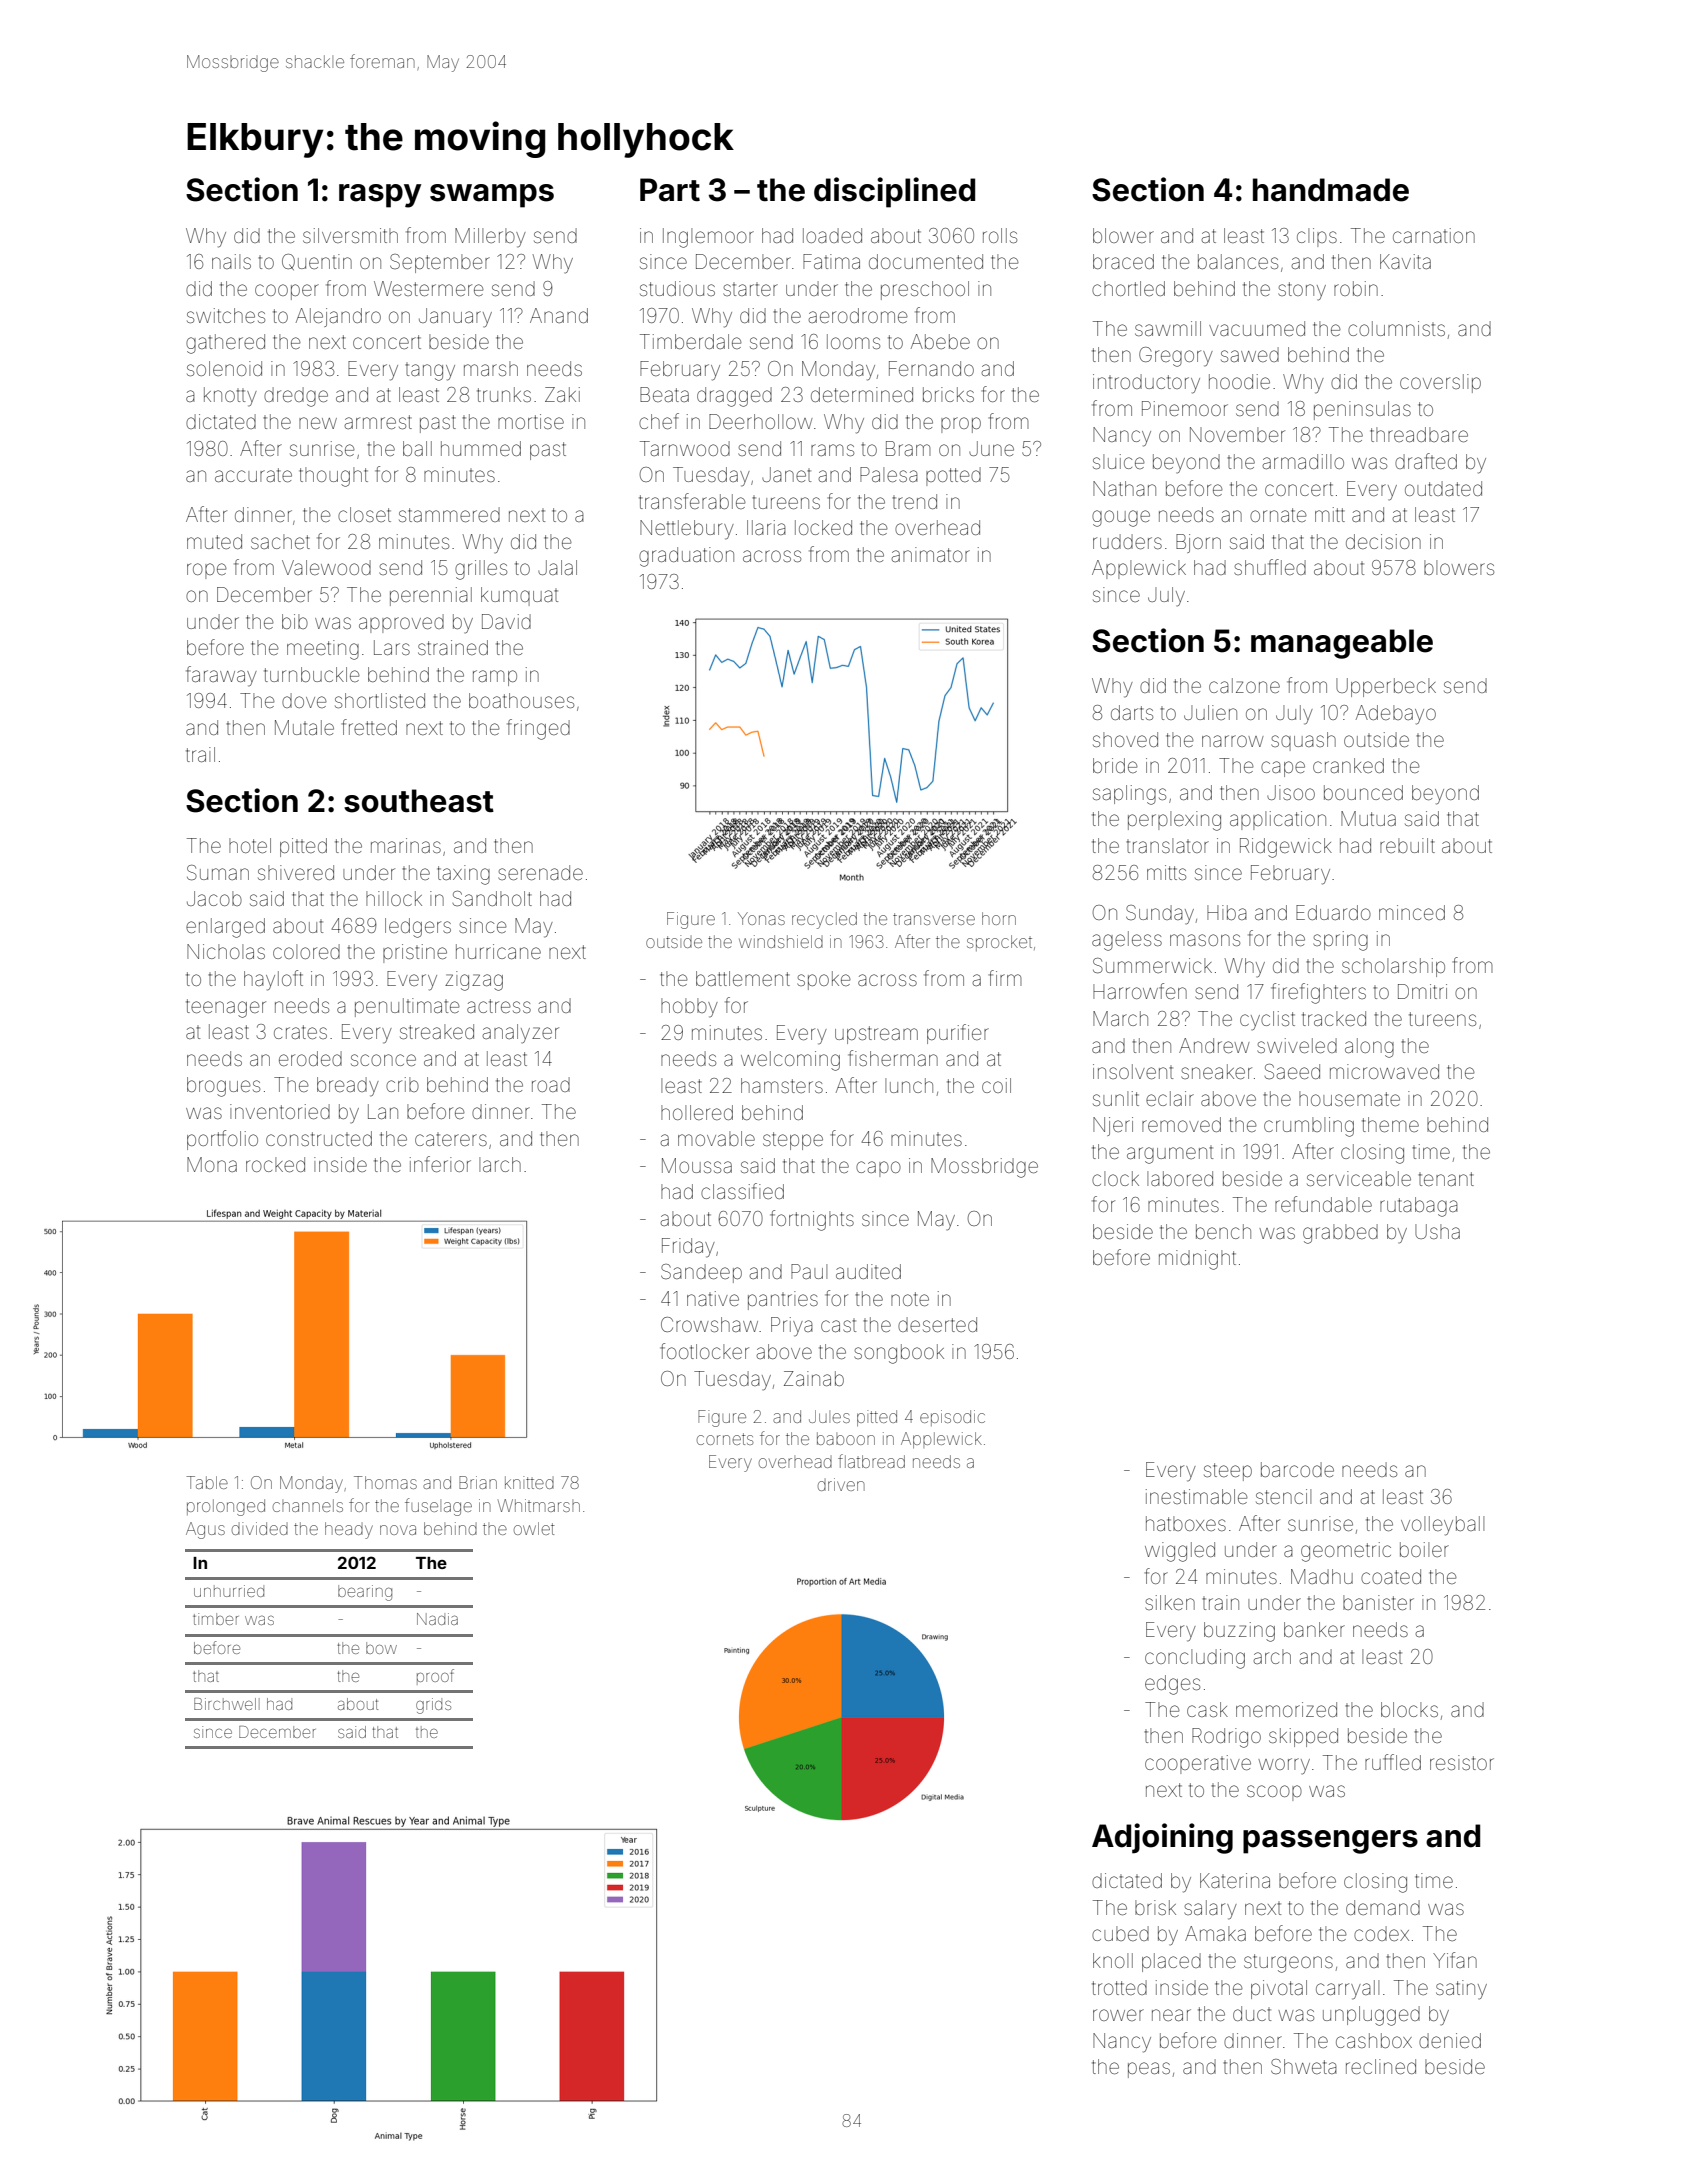 The width and height of the screenshot is (1683, 2178). What do you see at coordinates (1297, 1469) in the screenshot?
I see `barcode` at bounding box center [1297, 1469].
